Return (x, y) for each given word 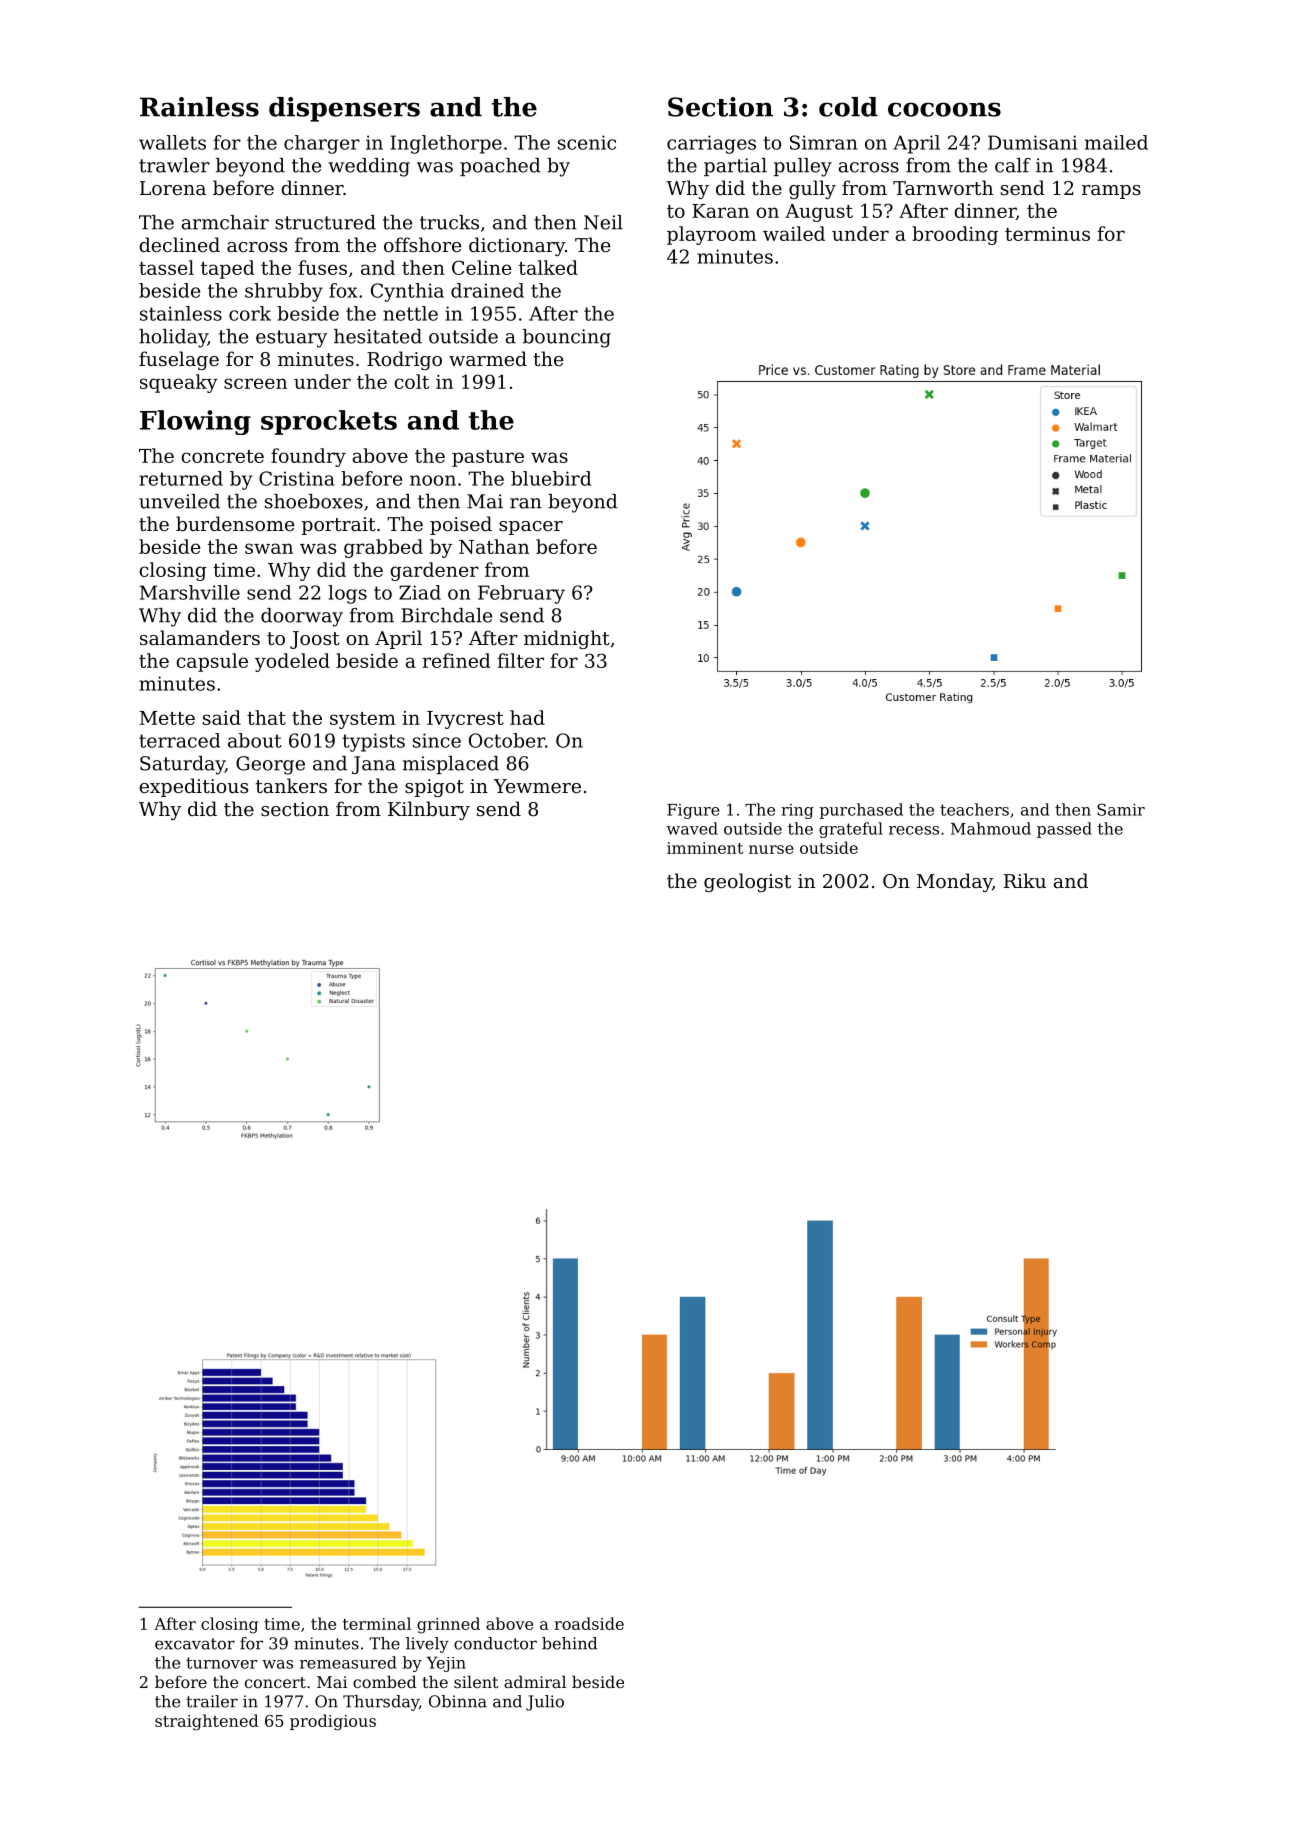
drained (487, 290)
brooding (955, 235)
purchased (861, 811)
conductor (495, 1643)
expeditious (193, 787)
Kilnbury (429, 810)
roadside (589, 1623)
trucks (449, 222)
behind (569, 1643)
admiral (535, 1681)
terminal (377, 1623)
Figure (693, 811)
